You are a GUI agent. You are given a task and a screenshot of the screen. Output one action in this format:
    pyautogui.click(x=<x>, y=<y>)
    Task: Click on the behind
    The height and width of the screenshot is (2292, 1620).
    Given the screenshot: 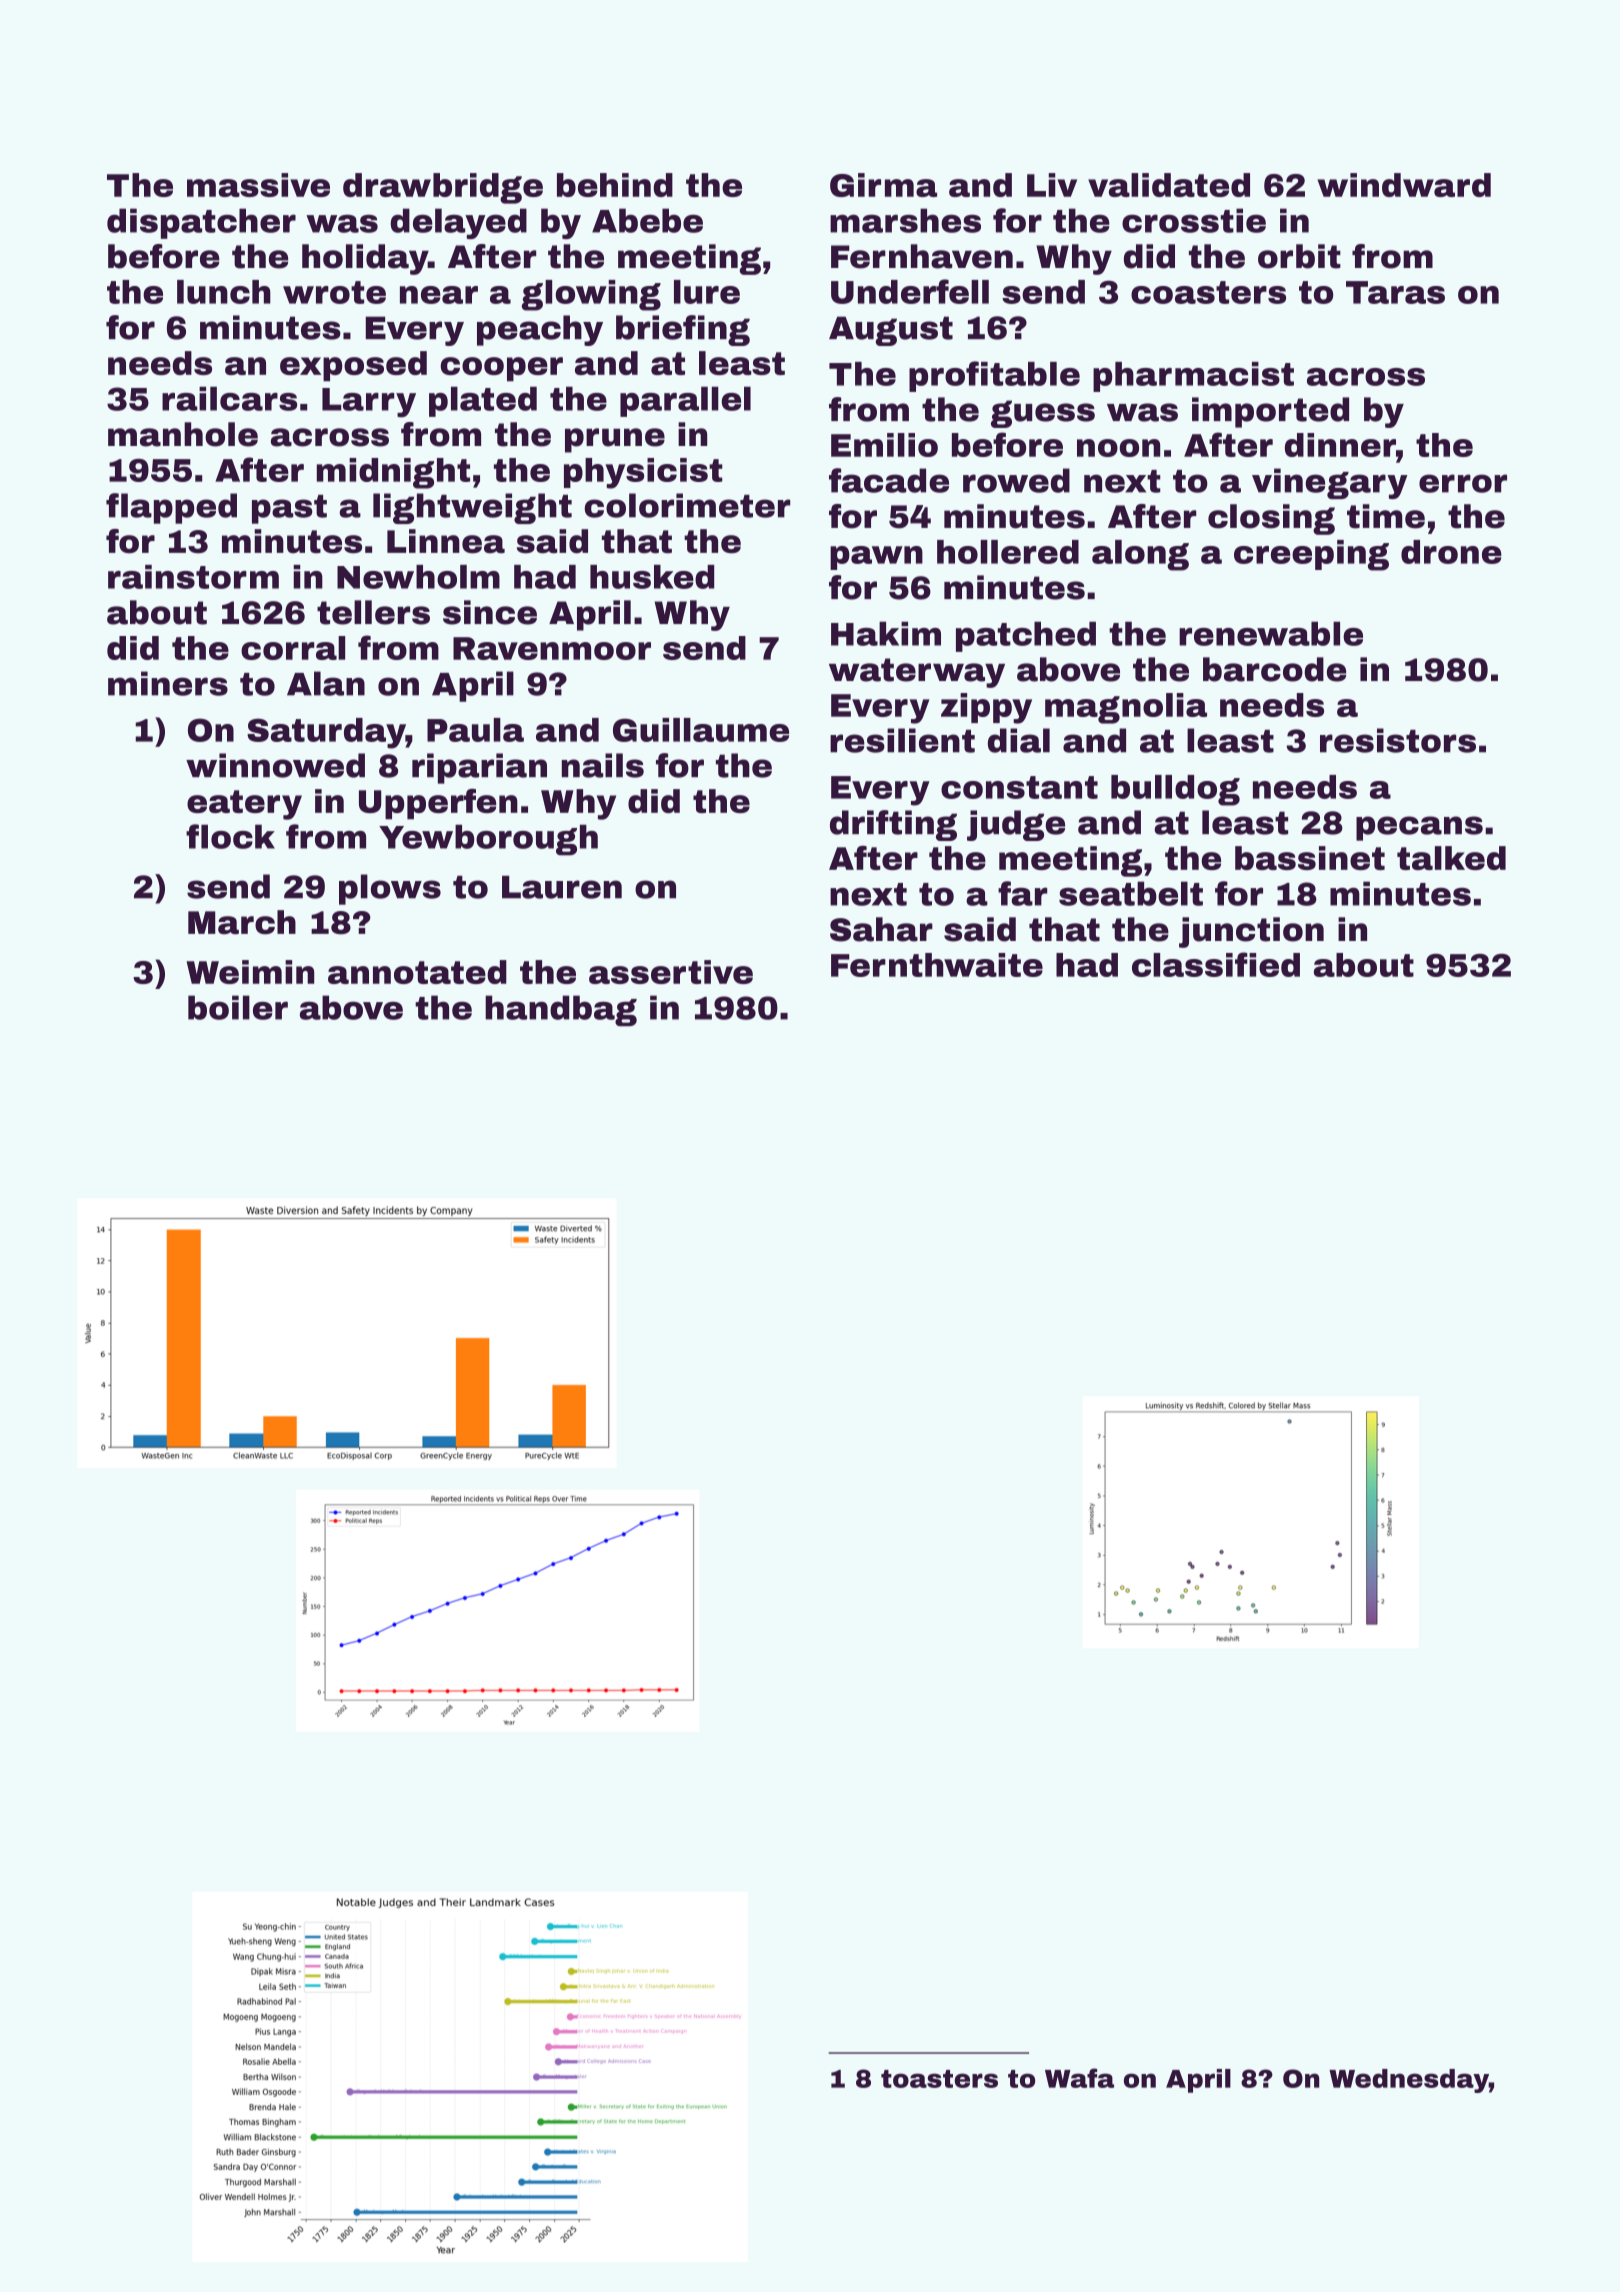 What is the action you would take?
    pyautogui.click(x=615, y=185)
